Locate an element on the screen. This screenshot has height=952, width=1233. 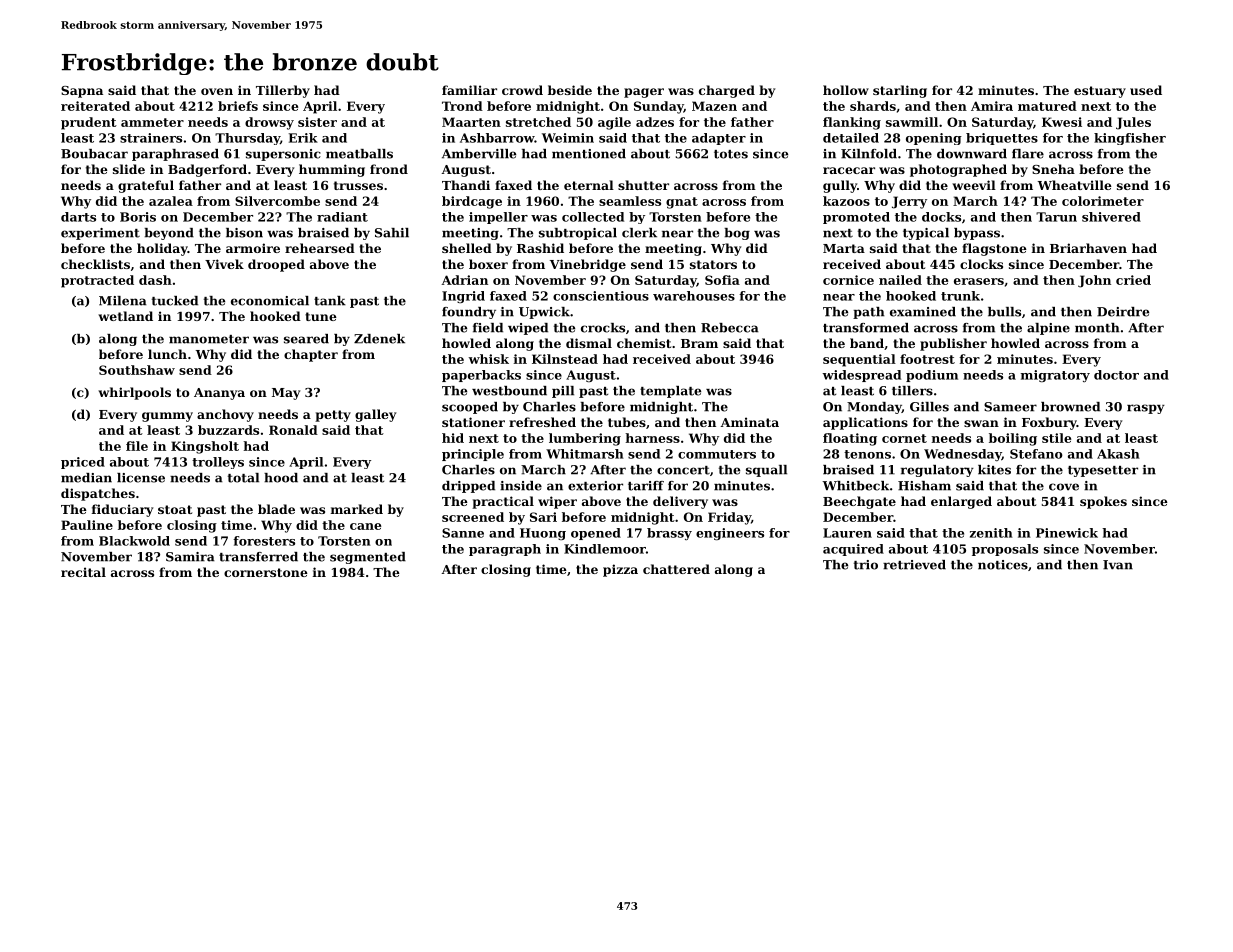
Southshaw is located at coordinates (137, 370).
